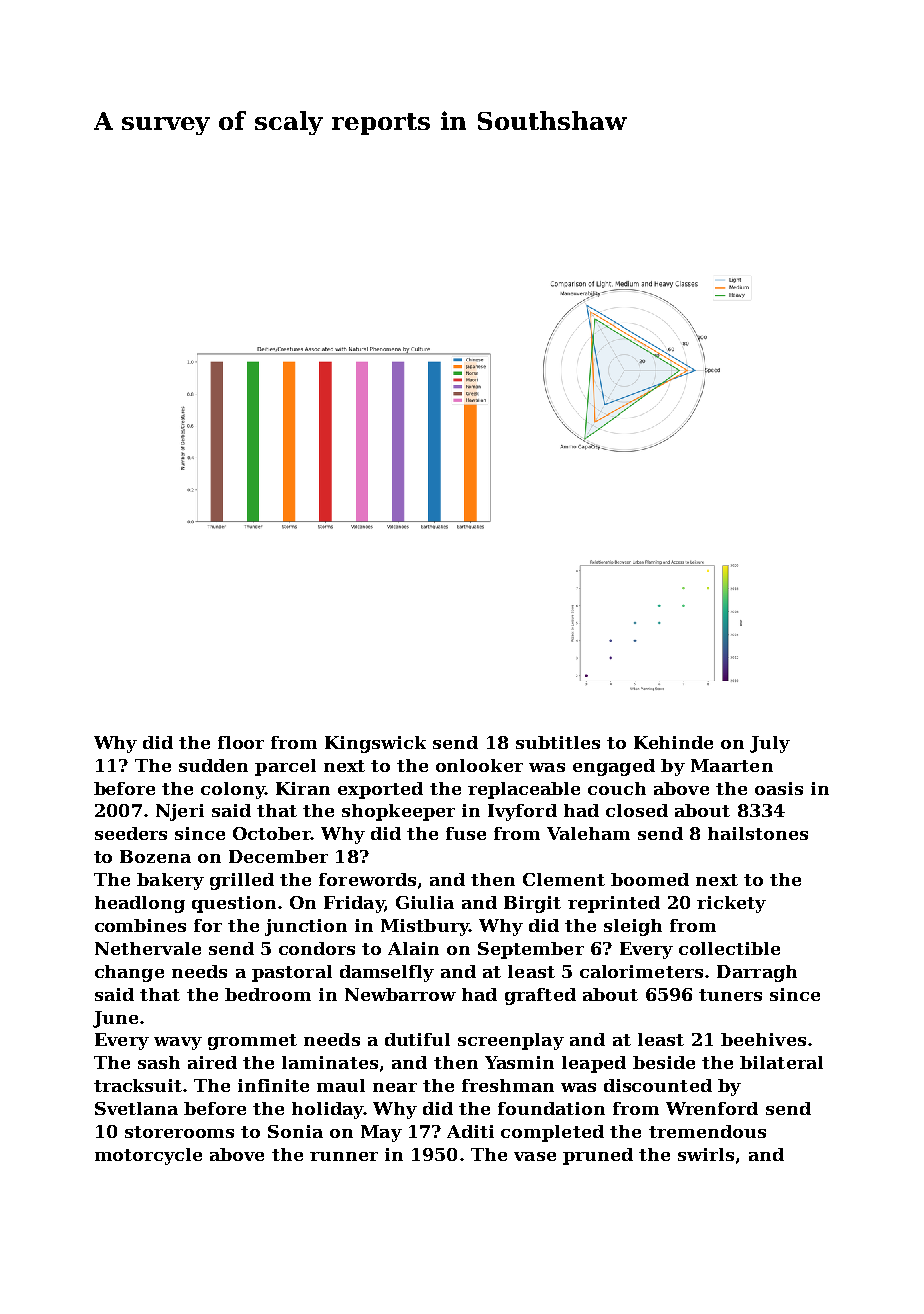 The height and width of the image is (1314, 924). I want to click on combines, so click(140, 925).
